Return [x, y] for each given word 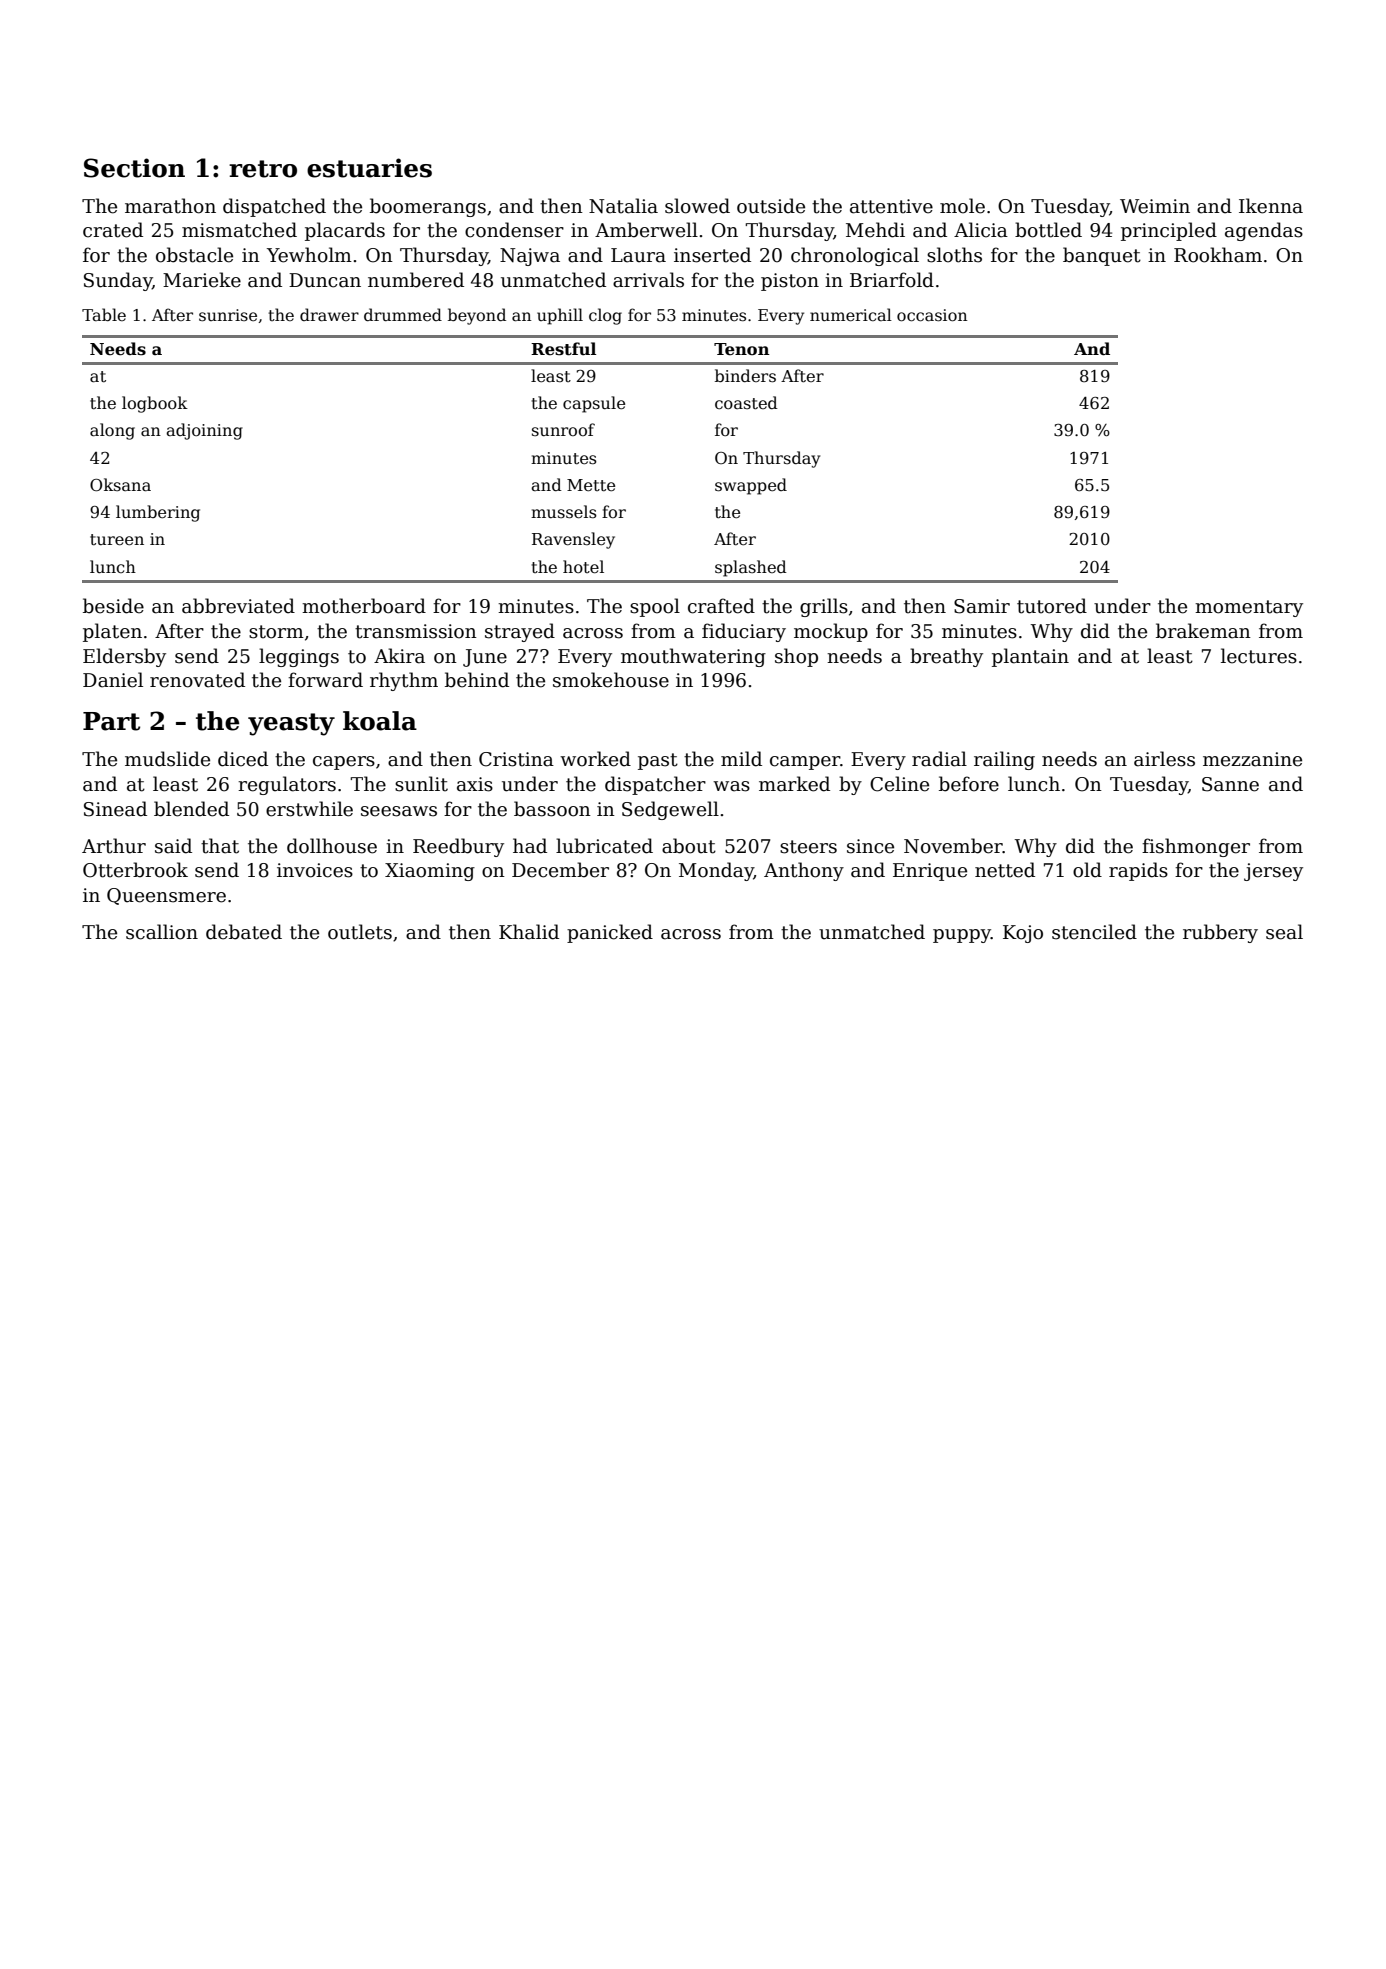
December [560, 870]
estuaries [369, 168]
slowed [697, 206]
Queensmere [166, 896]
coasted [746, 403]
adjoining [204, 431]
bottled [1048, 230]
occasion [932, 315]
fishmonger [1196, 847]
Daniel [113, 680]
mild [741, 759]
